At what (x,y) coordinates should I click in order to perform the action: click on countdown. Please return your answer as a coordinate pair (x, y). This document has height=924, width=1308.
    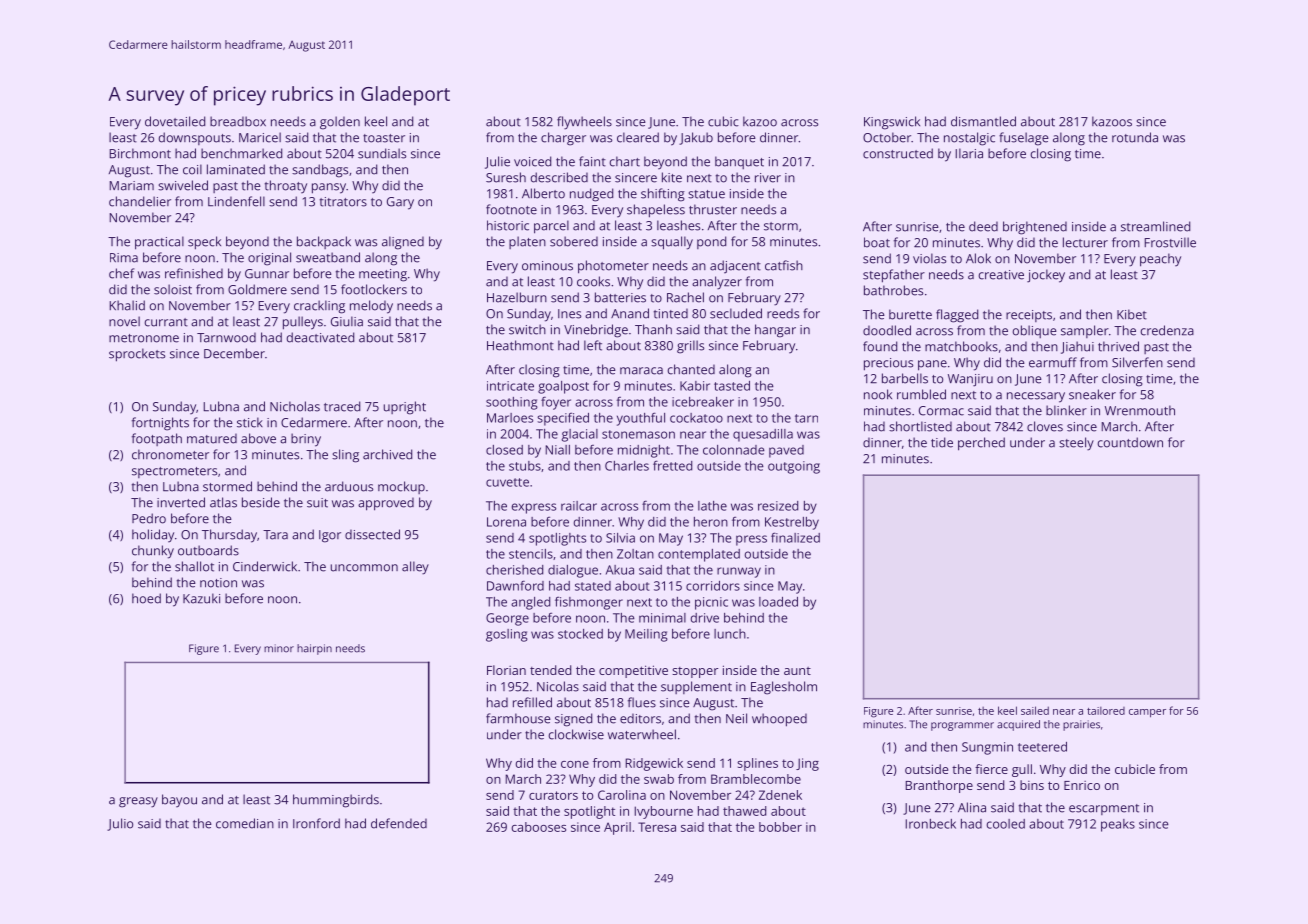
    Looking at the image, I should click on (1130, 442).
